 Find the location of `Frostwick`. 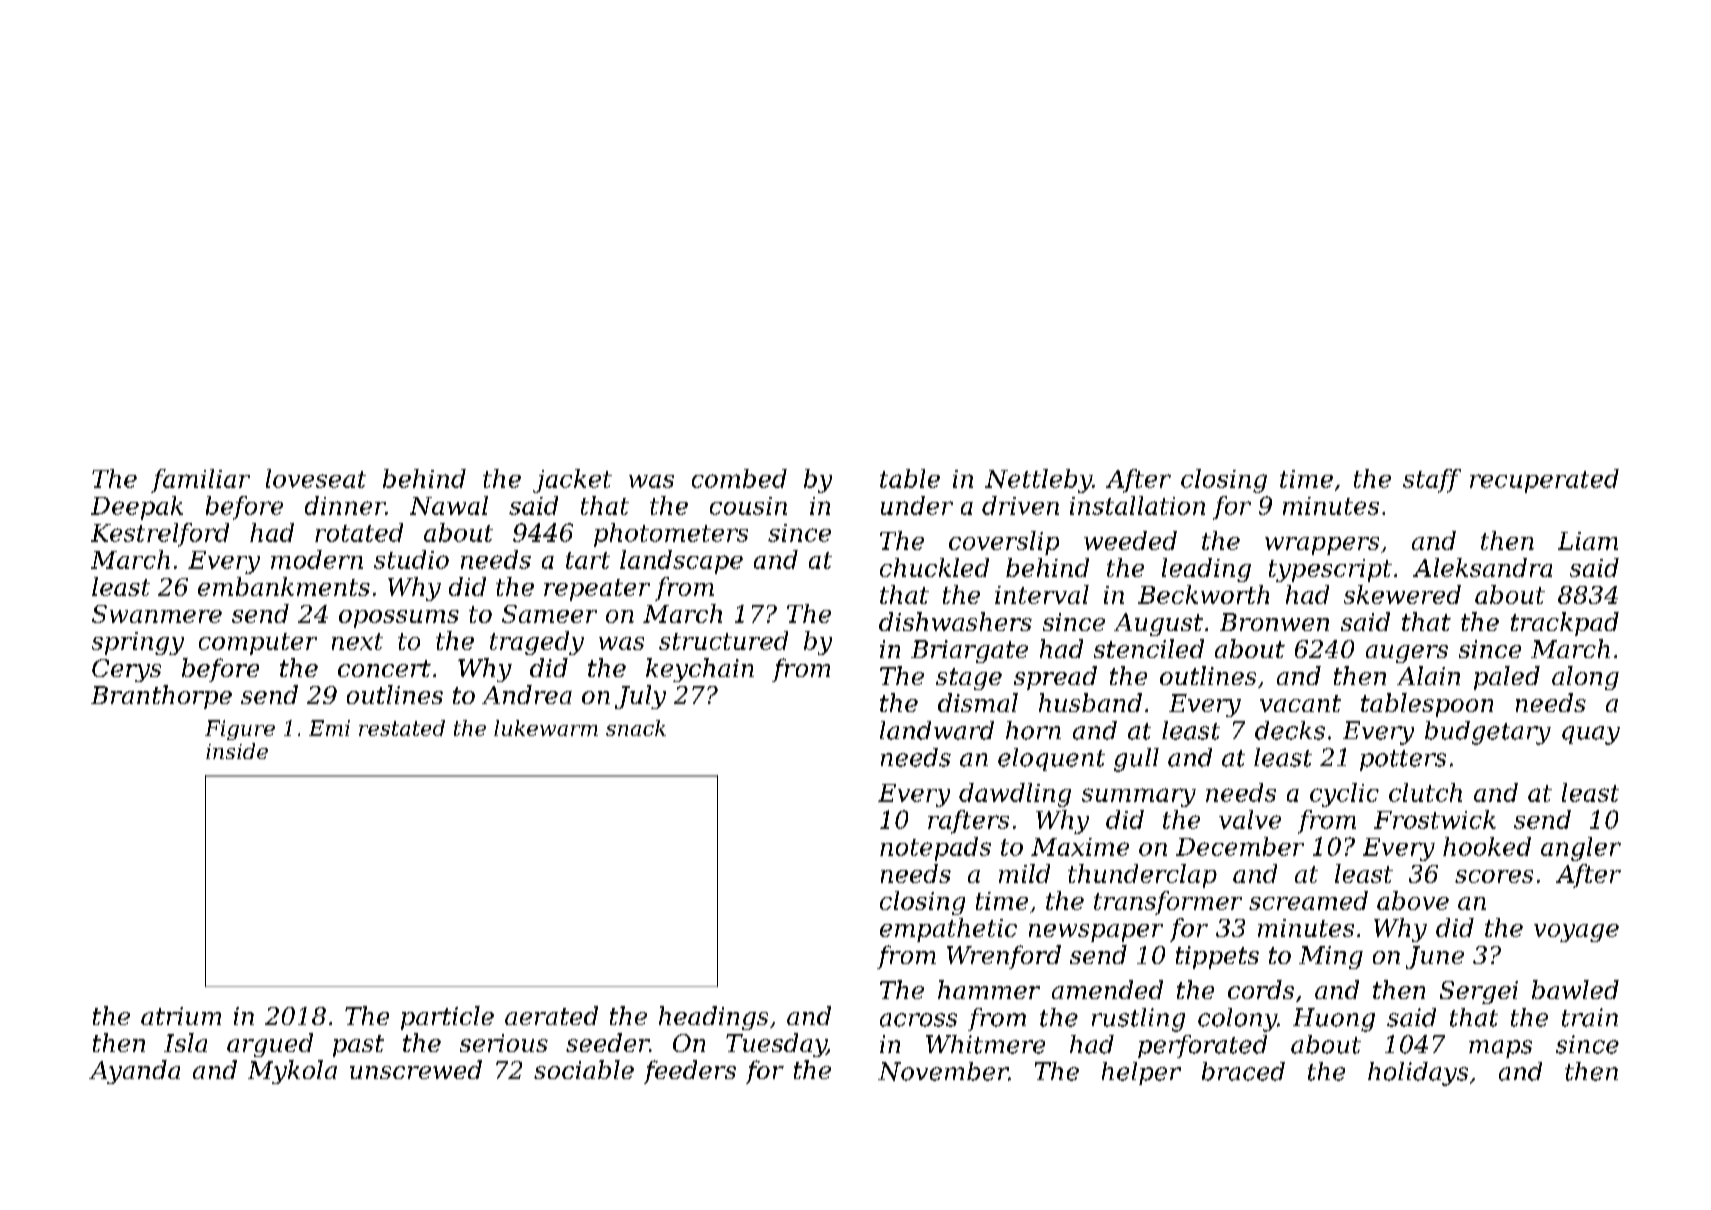

Frostwick is located at coordinates (1435, 819).
